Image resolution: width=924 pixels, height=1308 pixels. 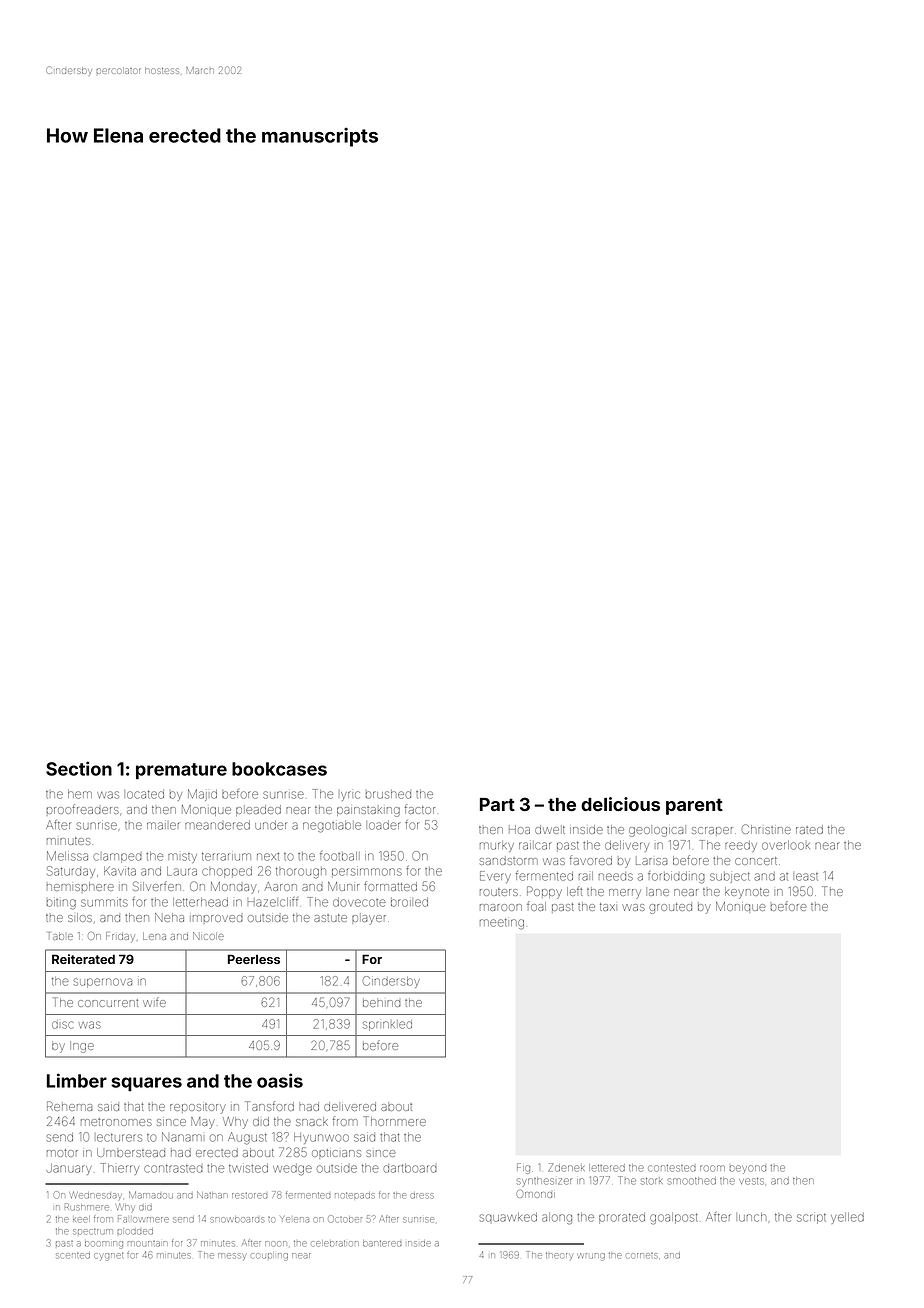 What do you see at coordinates (847, 1218) in the document?
I see `yelled` at bounding box center [847, 1218].
